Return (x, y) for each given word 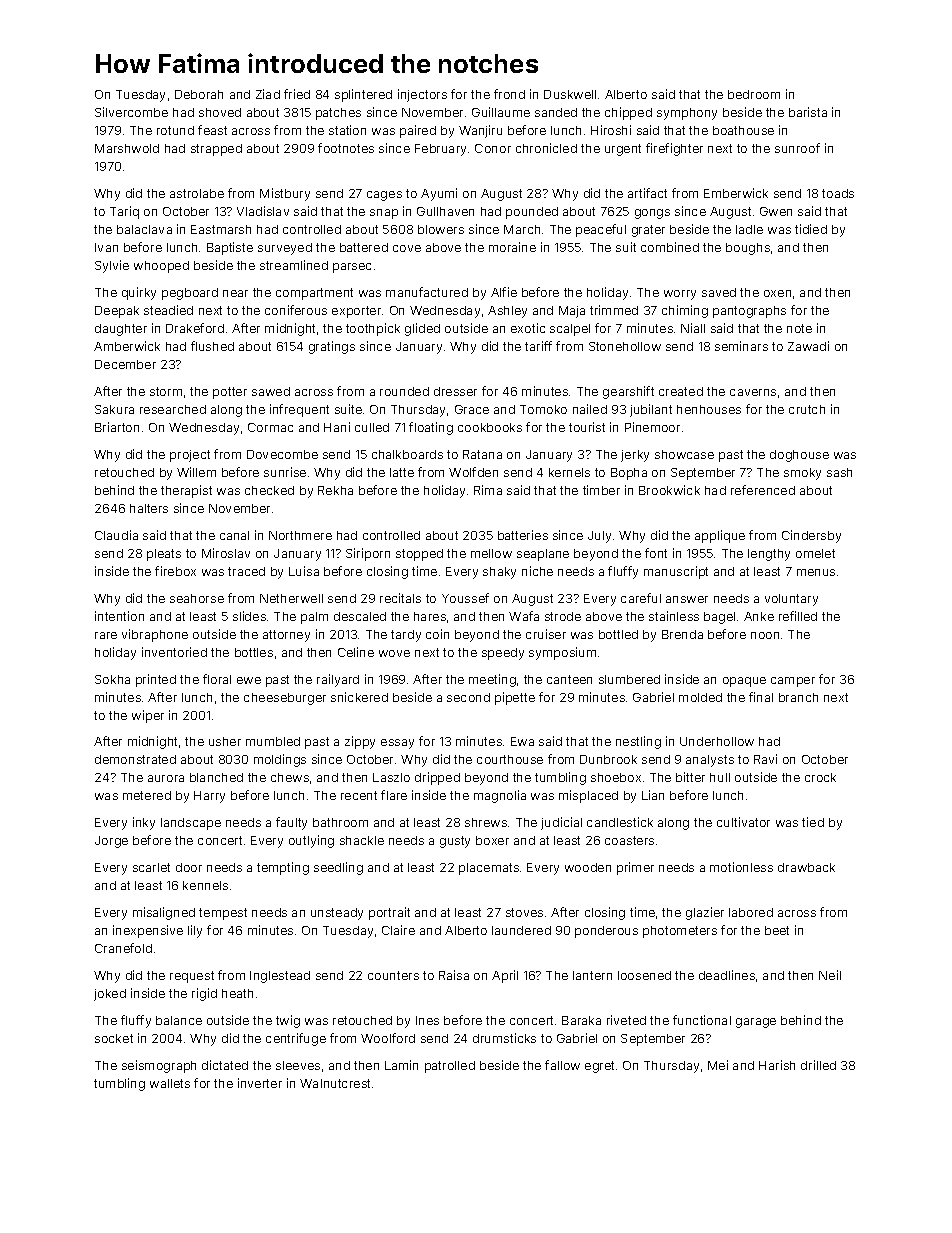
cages (384, 196)
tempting (283, 868)
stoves (524, 912)
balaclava (144, 229)
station (347, 130)
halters (149, 508)
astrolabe (197, 193)
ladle (749, 229)
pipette (515, 698)
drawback (806, 867)
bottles (254, 652)
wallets (170, 1083)
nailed (590, 409)
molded (700, 697)
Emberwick (736, 193)
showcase (684, 454)
